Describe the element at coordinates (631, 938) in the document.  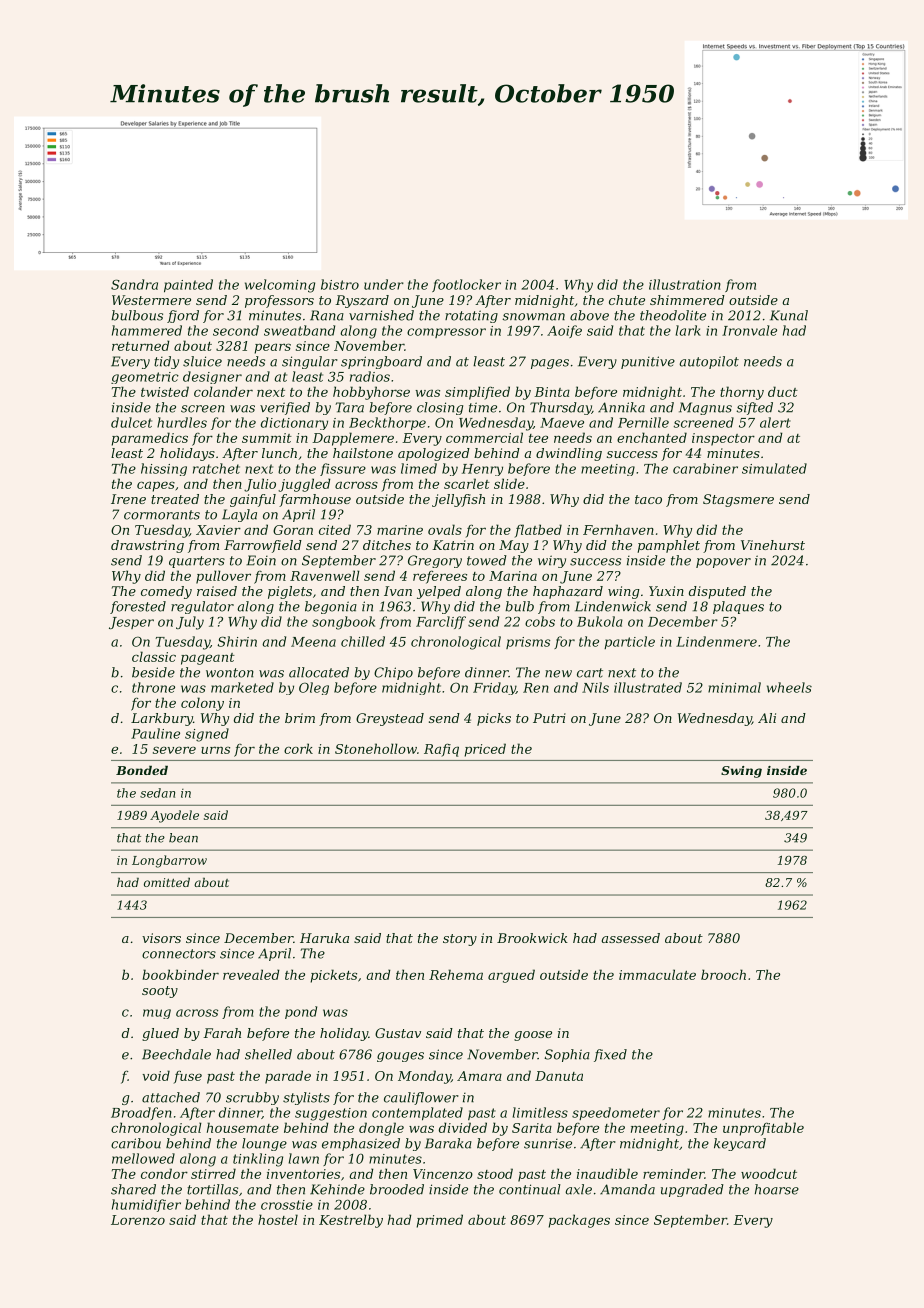
I see `assessed` at that location.
